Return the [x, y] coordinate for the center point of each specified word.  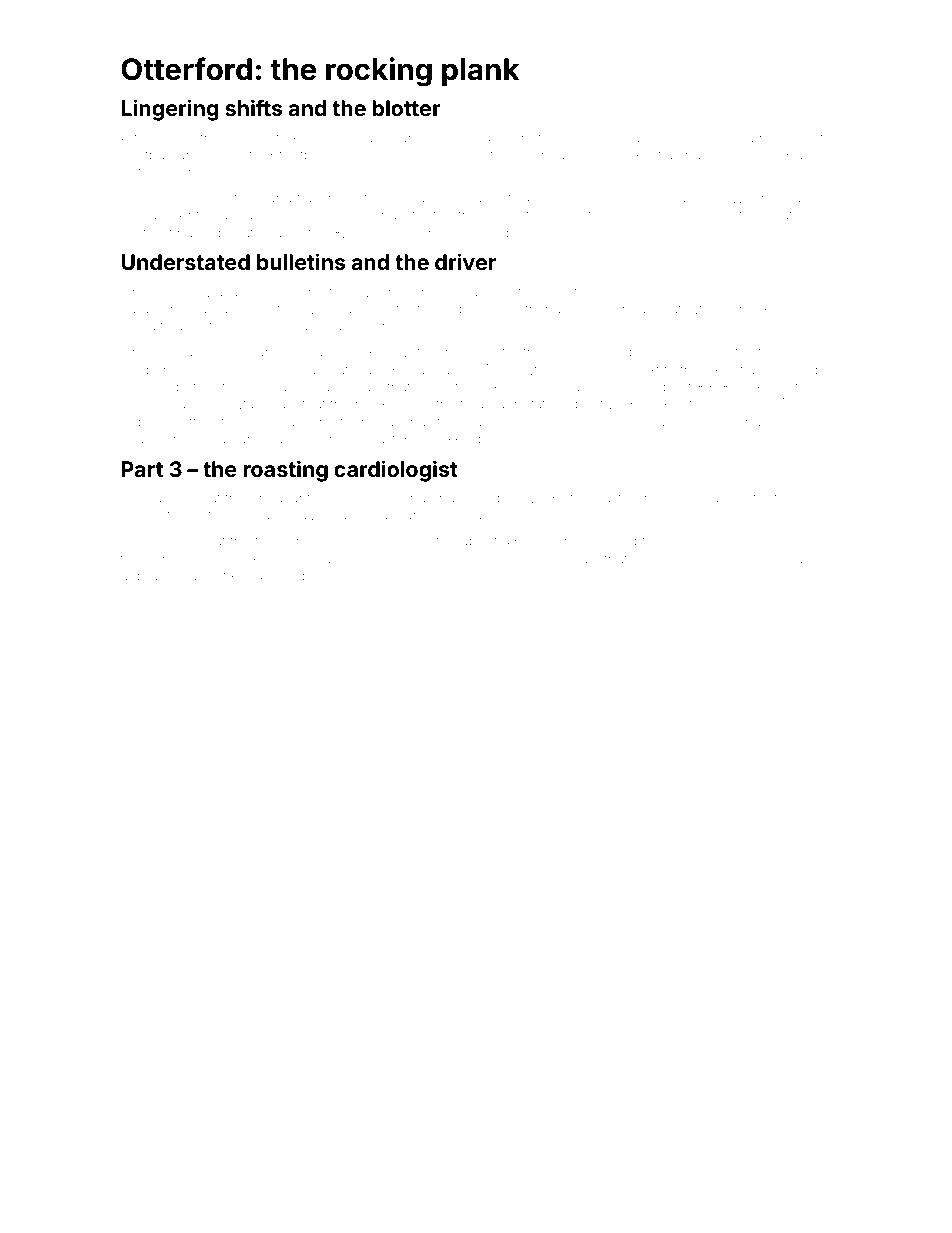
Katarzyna [694, 310]
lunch [173, 137]
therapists [300, 577]
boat [778, 215]
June [392, 577]
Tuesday [172, 353]
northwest [791, 138]
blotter [406, 108]
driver [465, 261]
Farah [139, 308]
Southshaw [536, 308]
